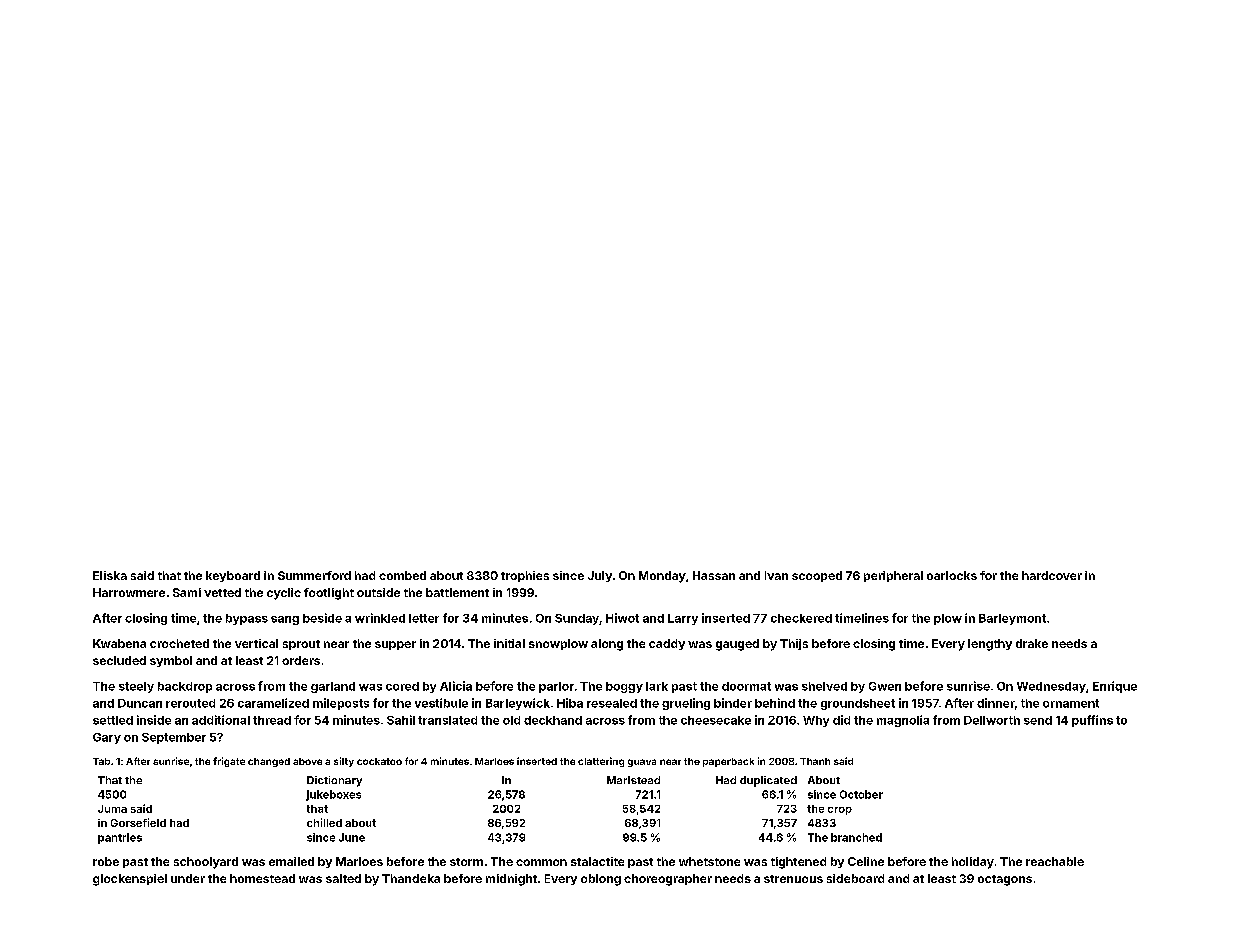 The image size is (1233, 952). What do you see at coordinates (343, 878) in the screenshot?
I see `salted` at bounding box center [343, 878].
